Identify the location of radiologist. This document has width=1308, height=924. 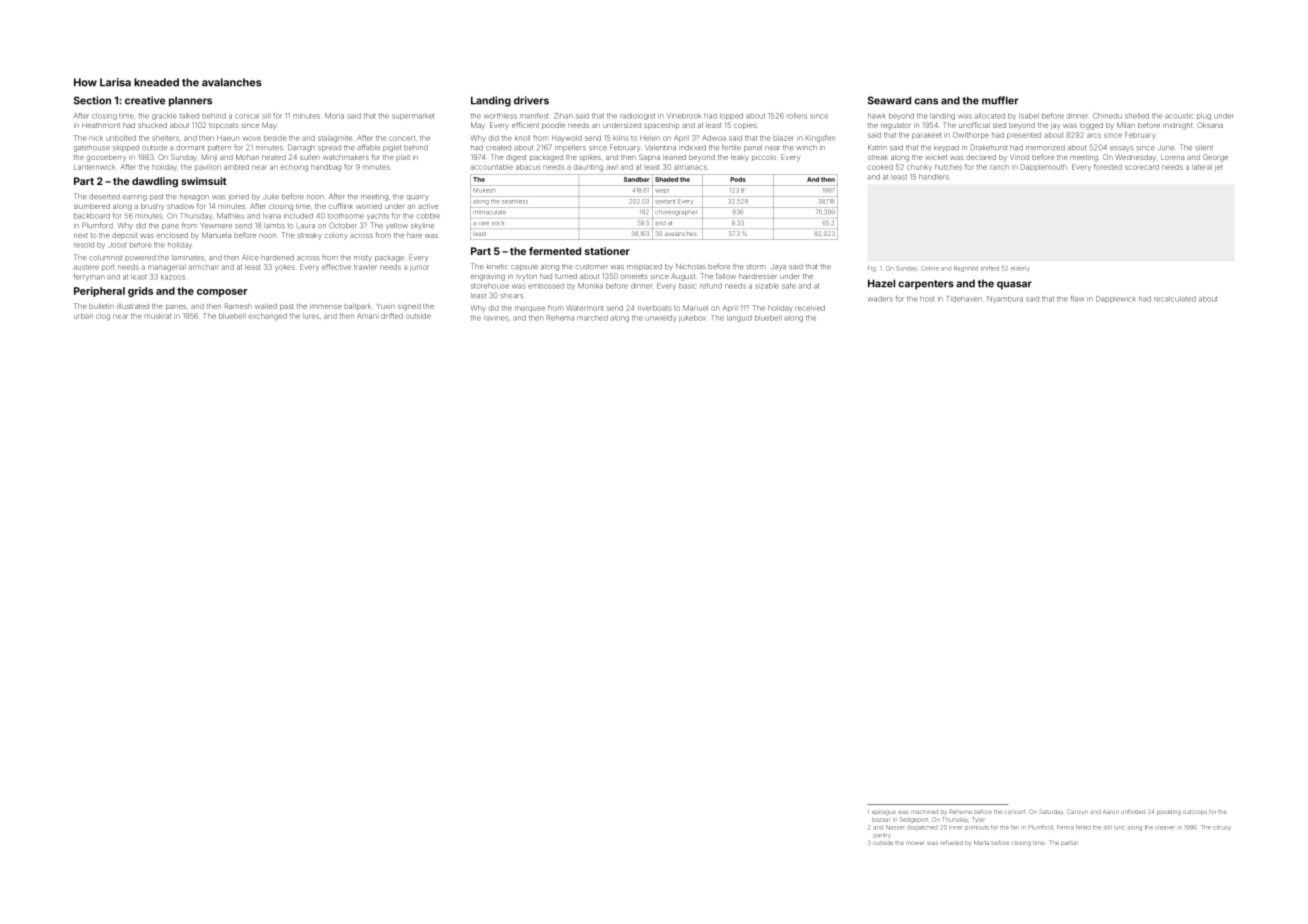
(637, 116).
